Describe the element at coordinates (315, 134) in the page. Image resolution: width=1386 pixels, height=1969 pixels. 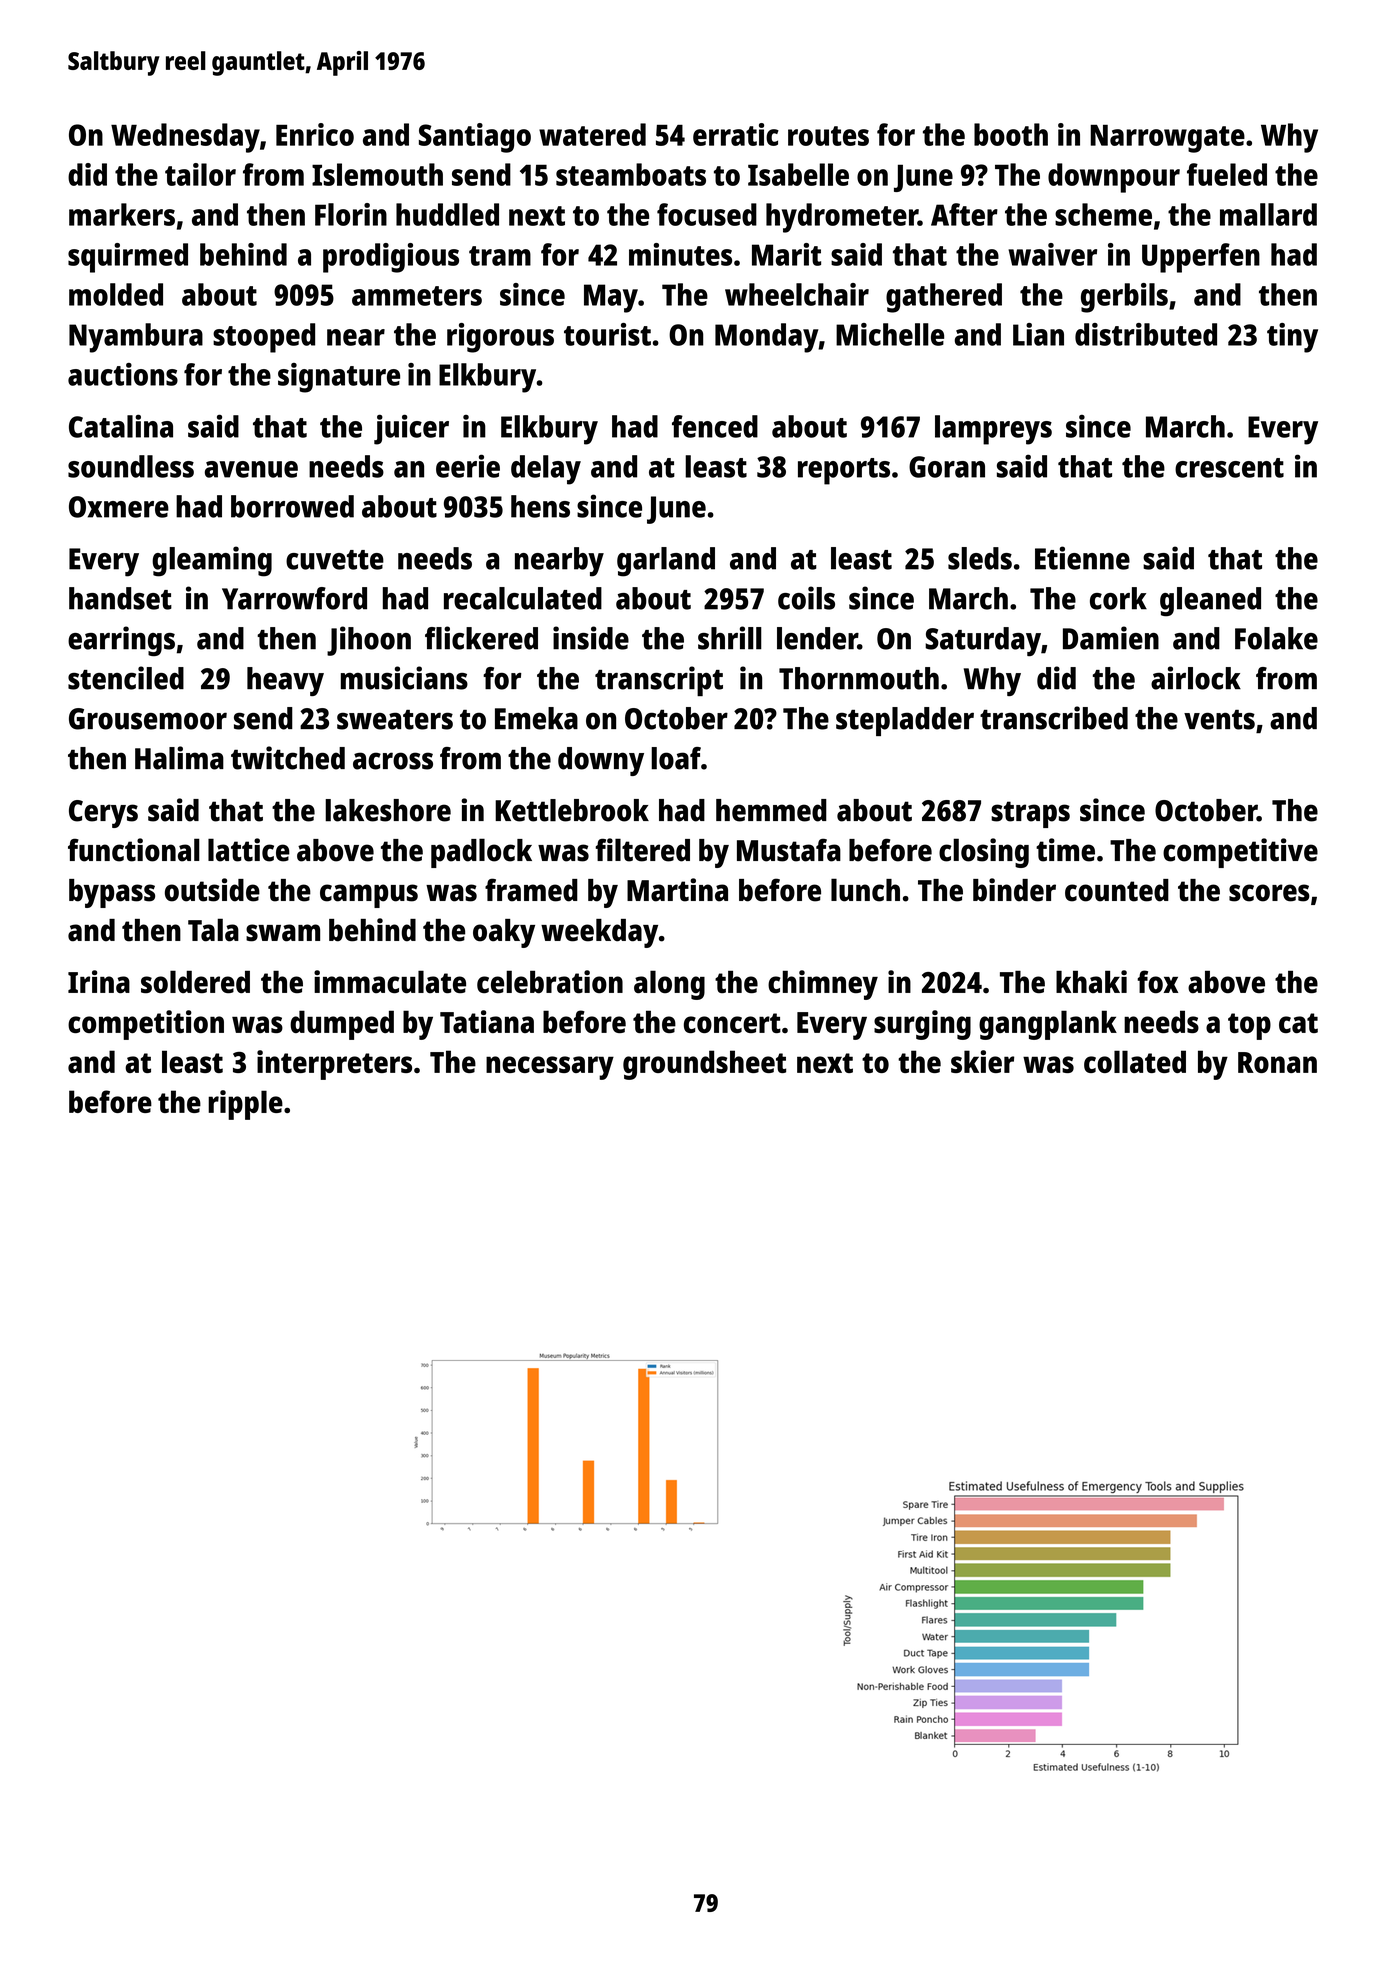
I see `Enrico` at that location.
